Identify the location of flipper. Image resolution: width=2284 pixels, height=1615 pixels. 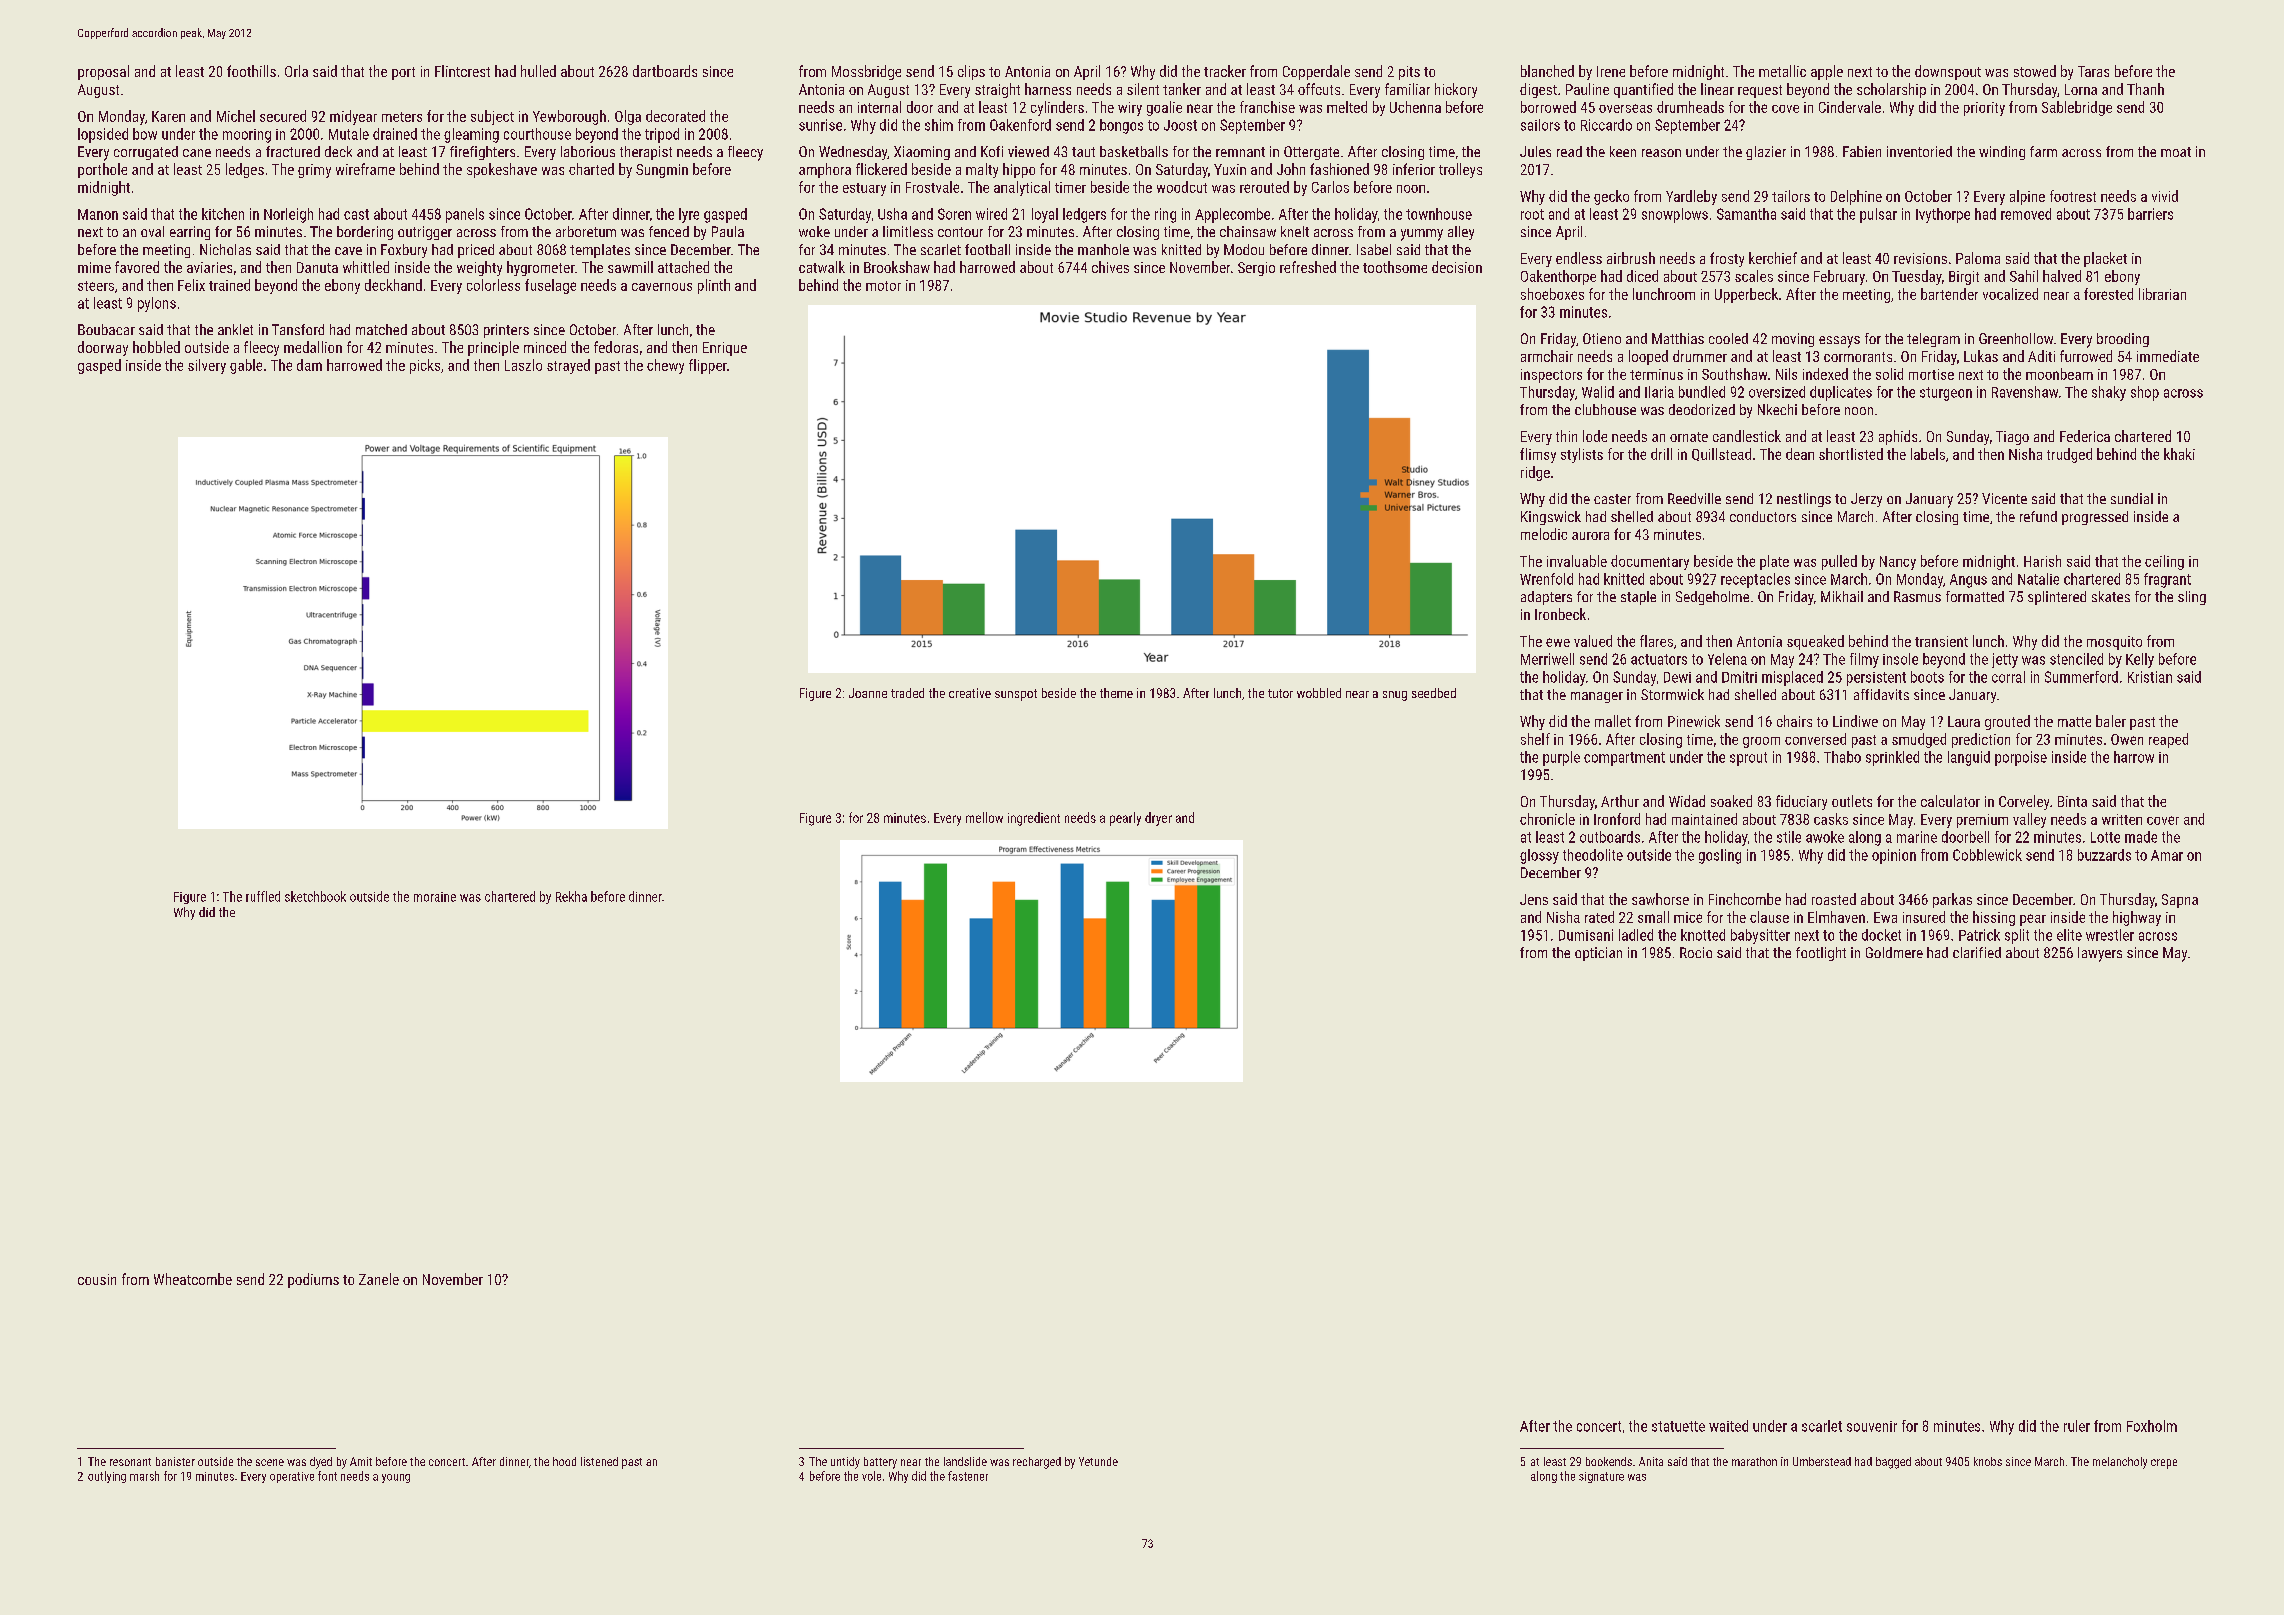
(708, 366).
